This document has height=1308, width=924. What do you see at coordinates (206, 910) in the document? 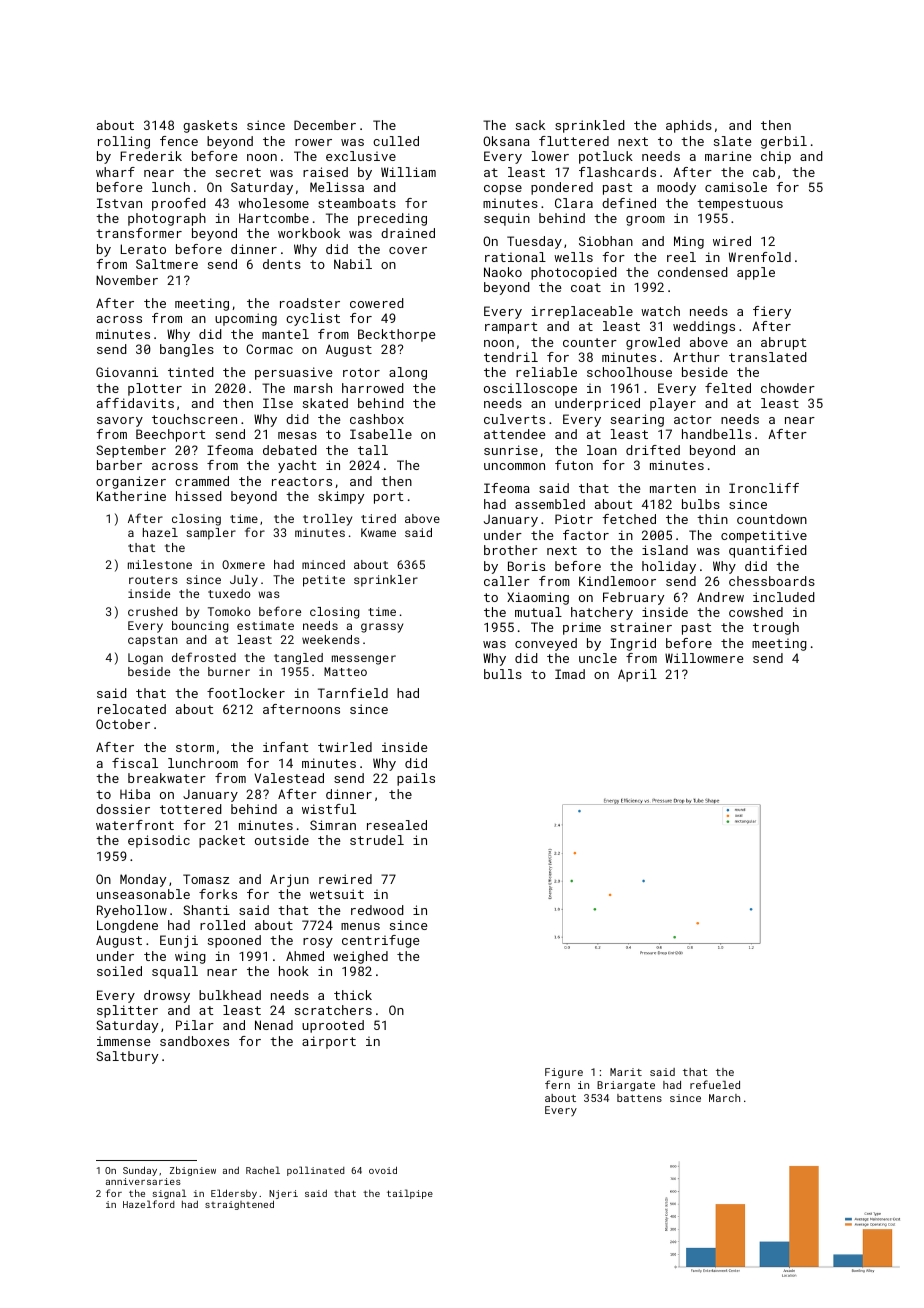
I see `Shanti` at bounding box center [206, 910].
